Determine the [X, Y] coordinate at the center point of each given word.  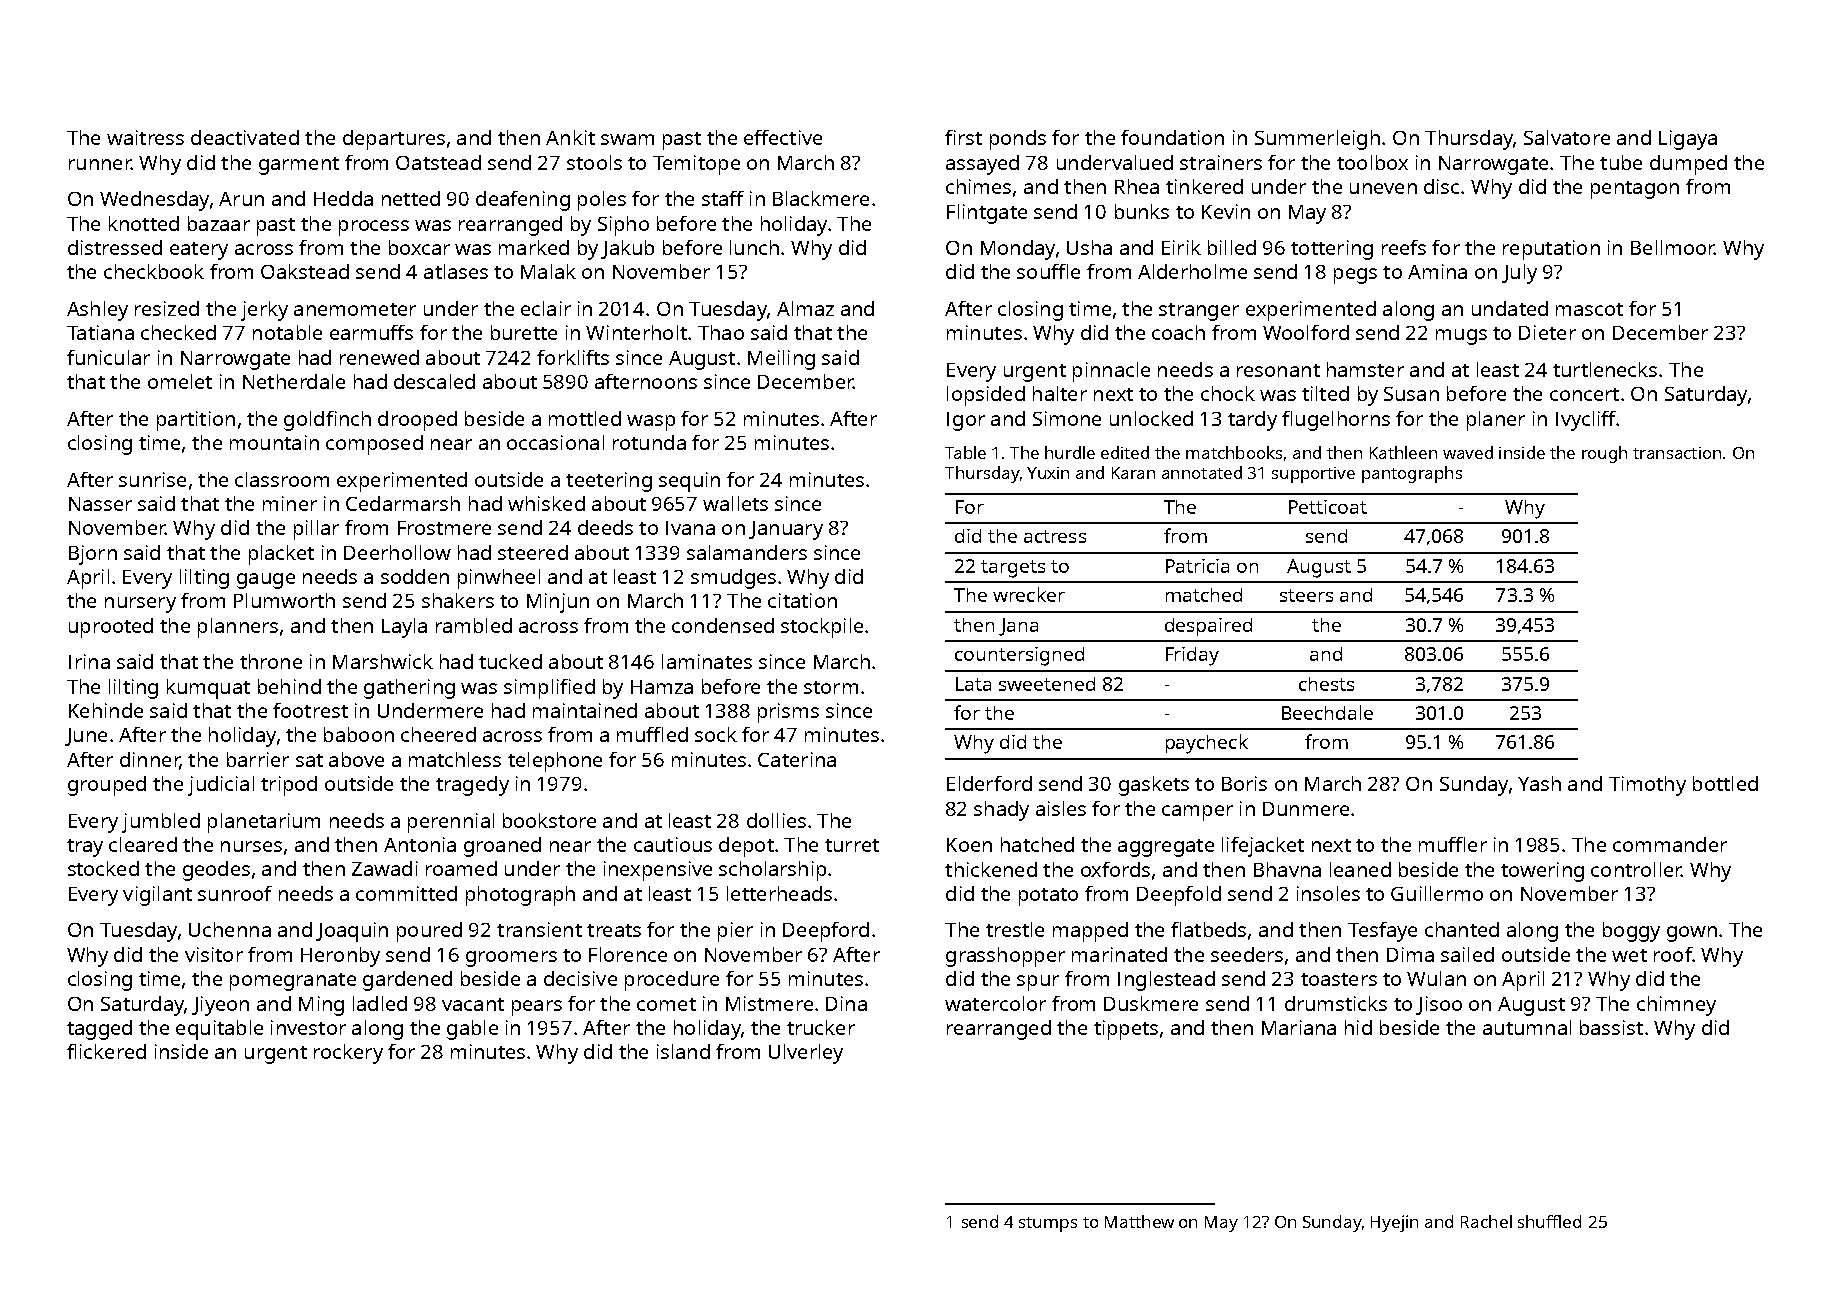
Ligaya [1688, 140]
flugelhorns [1336, 421]
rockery [348, 1054]
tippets [1126, 1030]
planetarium [264, 823]
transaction [1677, 453]
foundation [1172, 137]
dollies [776, 820]
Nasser [100, 504]
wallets [735, 503]
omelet [180, 381]
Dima [1410, 954]
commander [1670, 844]
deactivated [245, 137]
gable [472, 1030]
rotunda [649, 442]
